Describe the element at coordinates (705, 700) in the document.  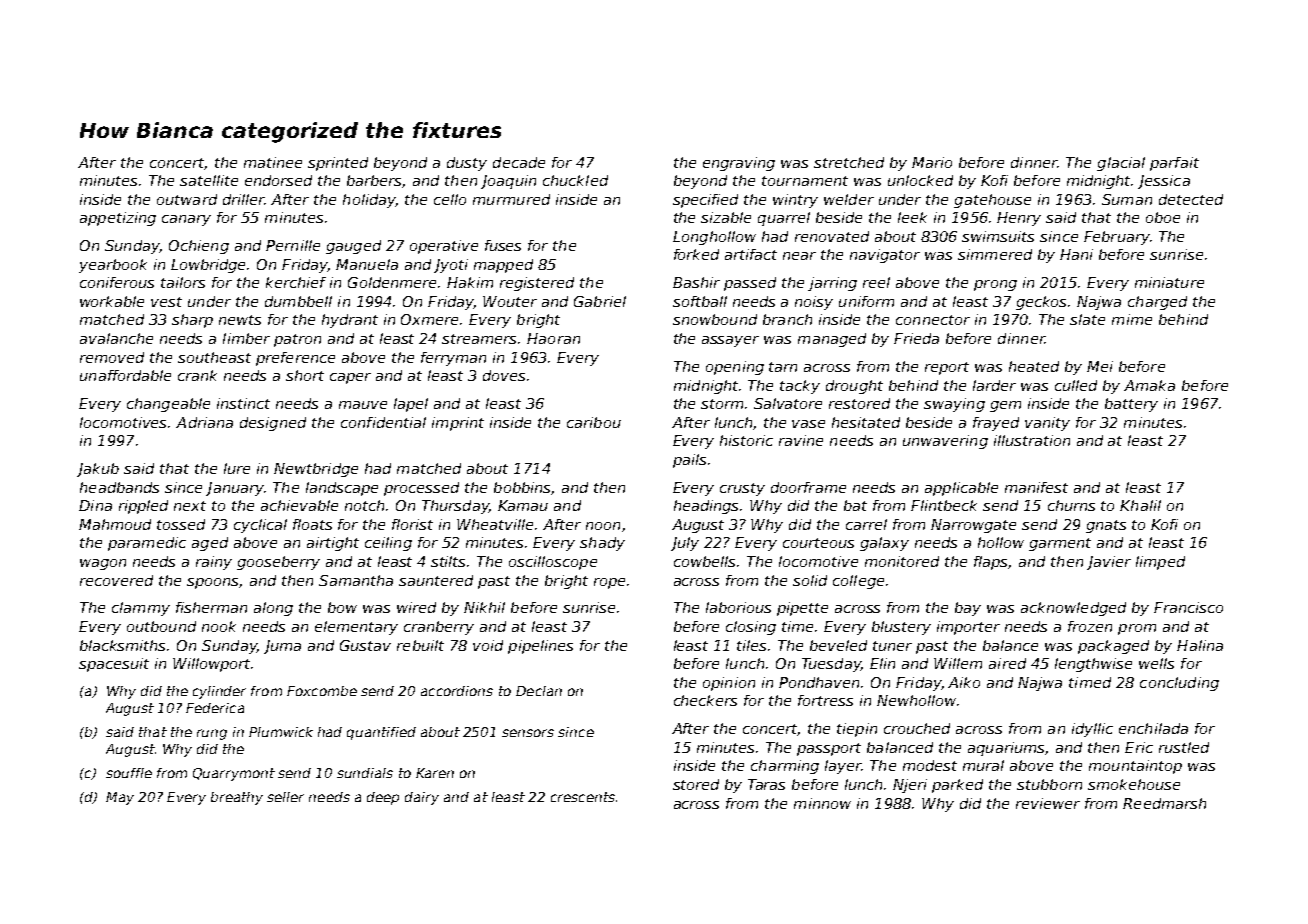
I see `checkers` at that location.
